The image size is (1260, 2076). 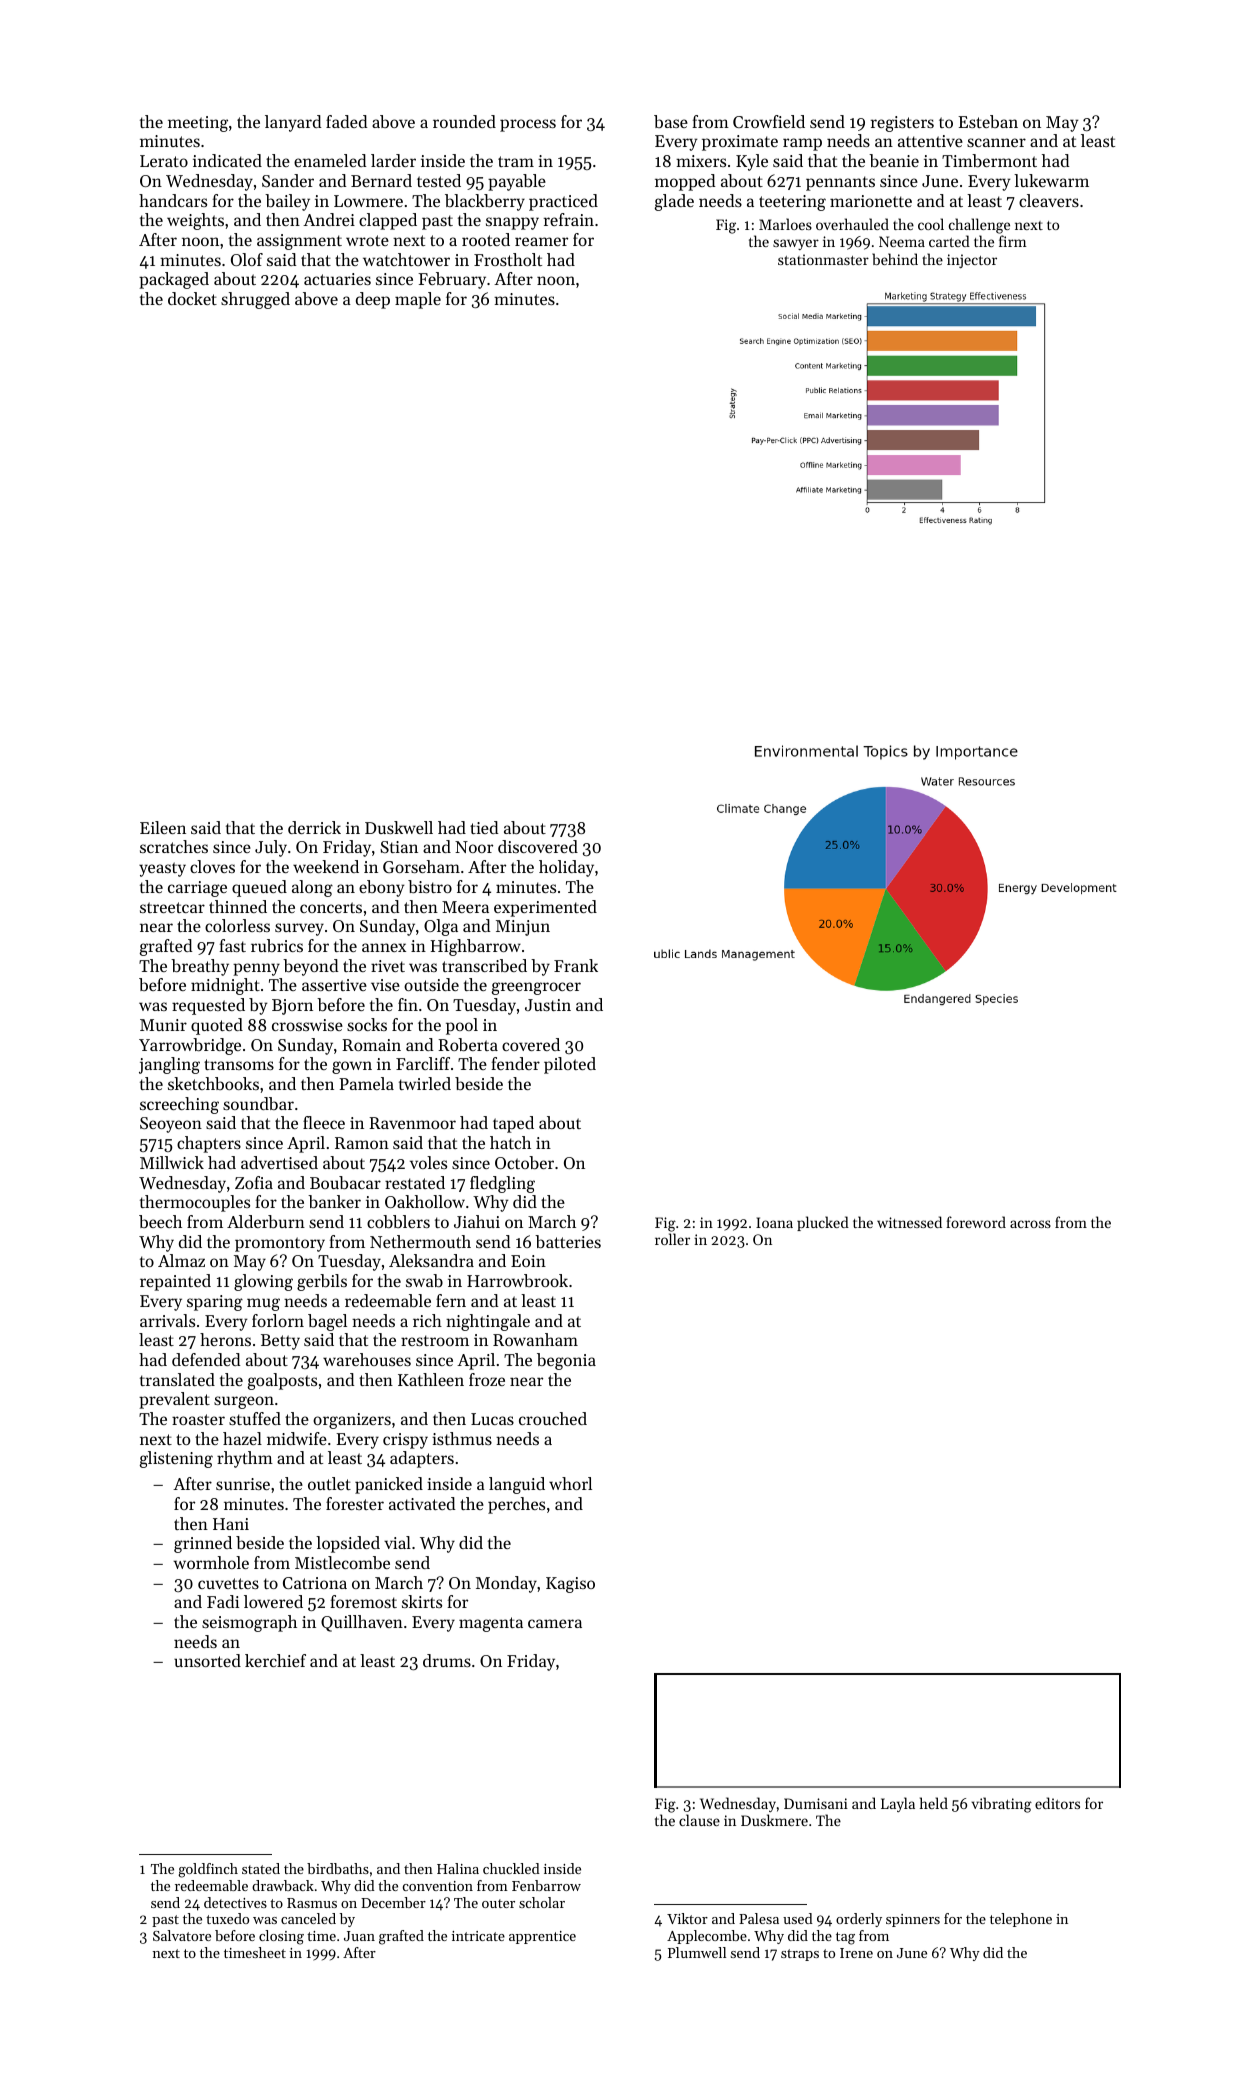 I want to click on held, so click(x=934, y=1803).
